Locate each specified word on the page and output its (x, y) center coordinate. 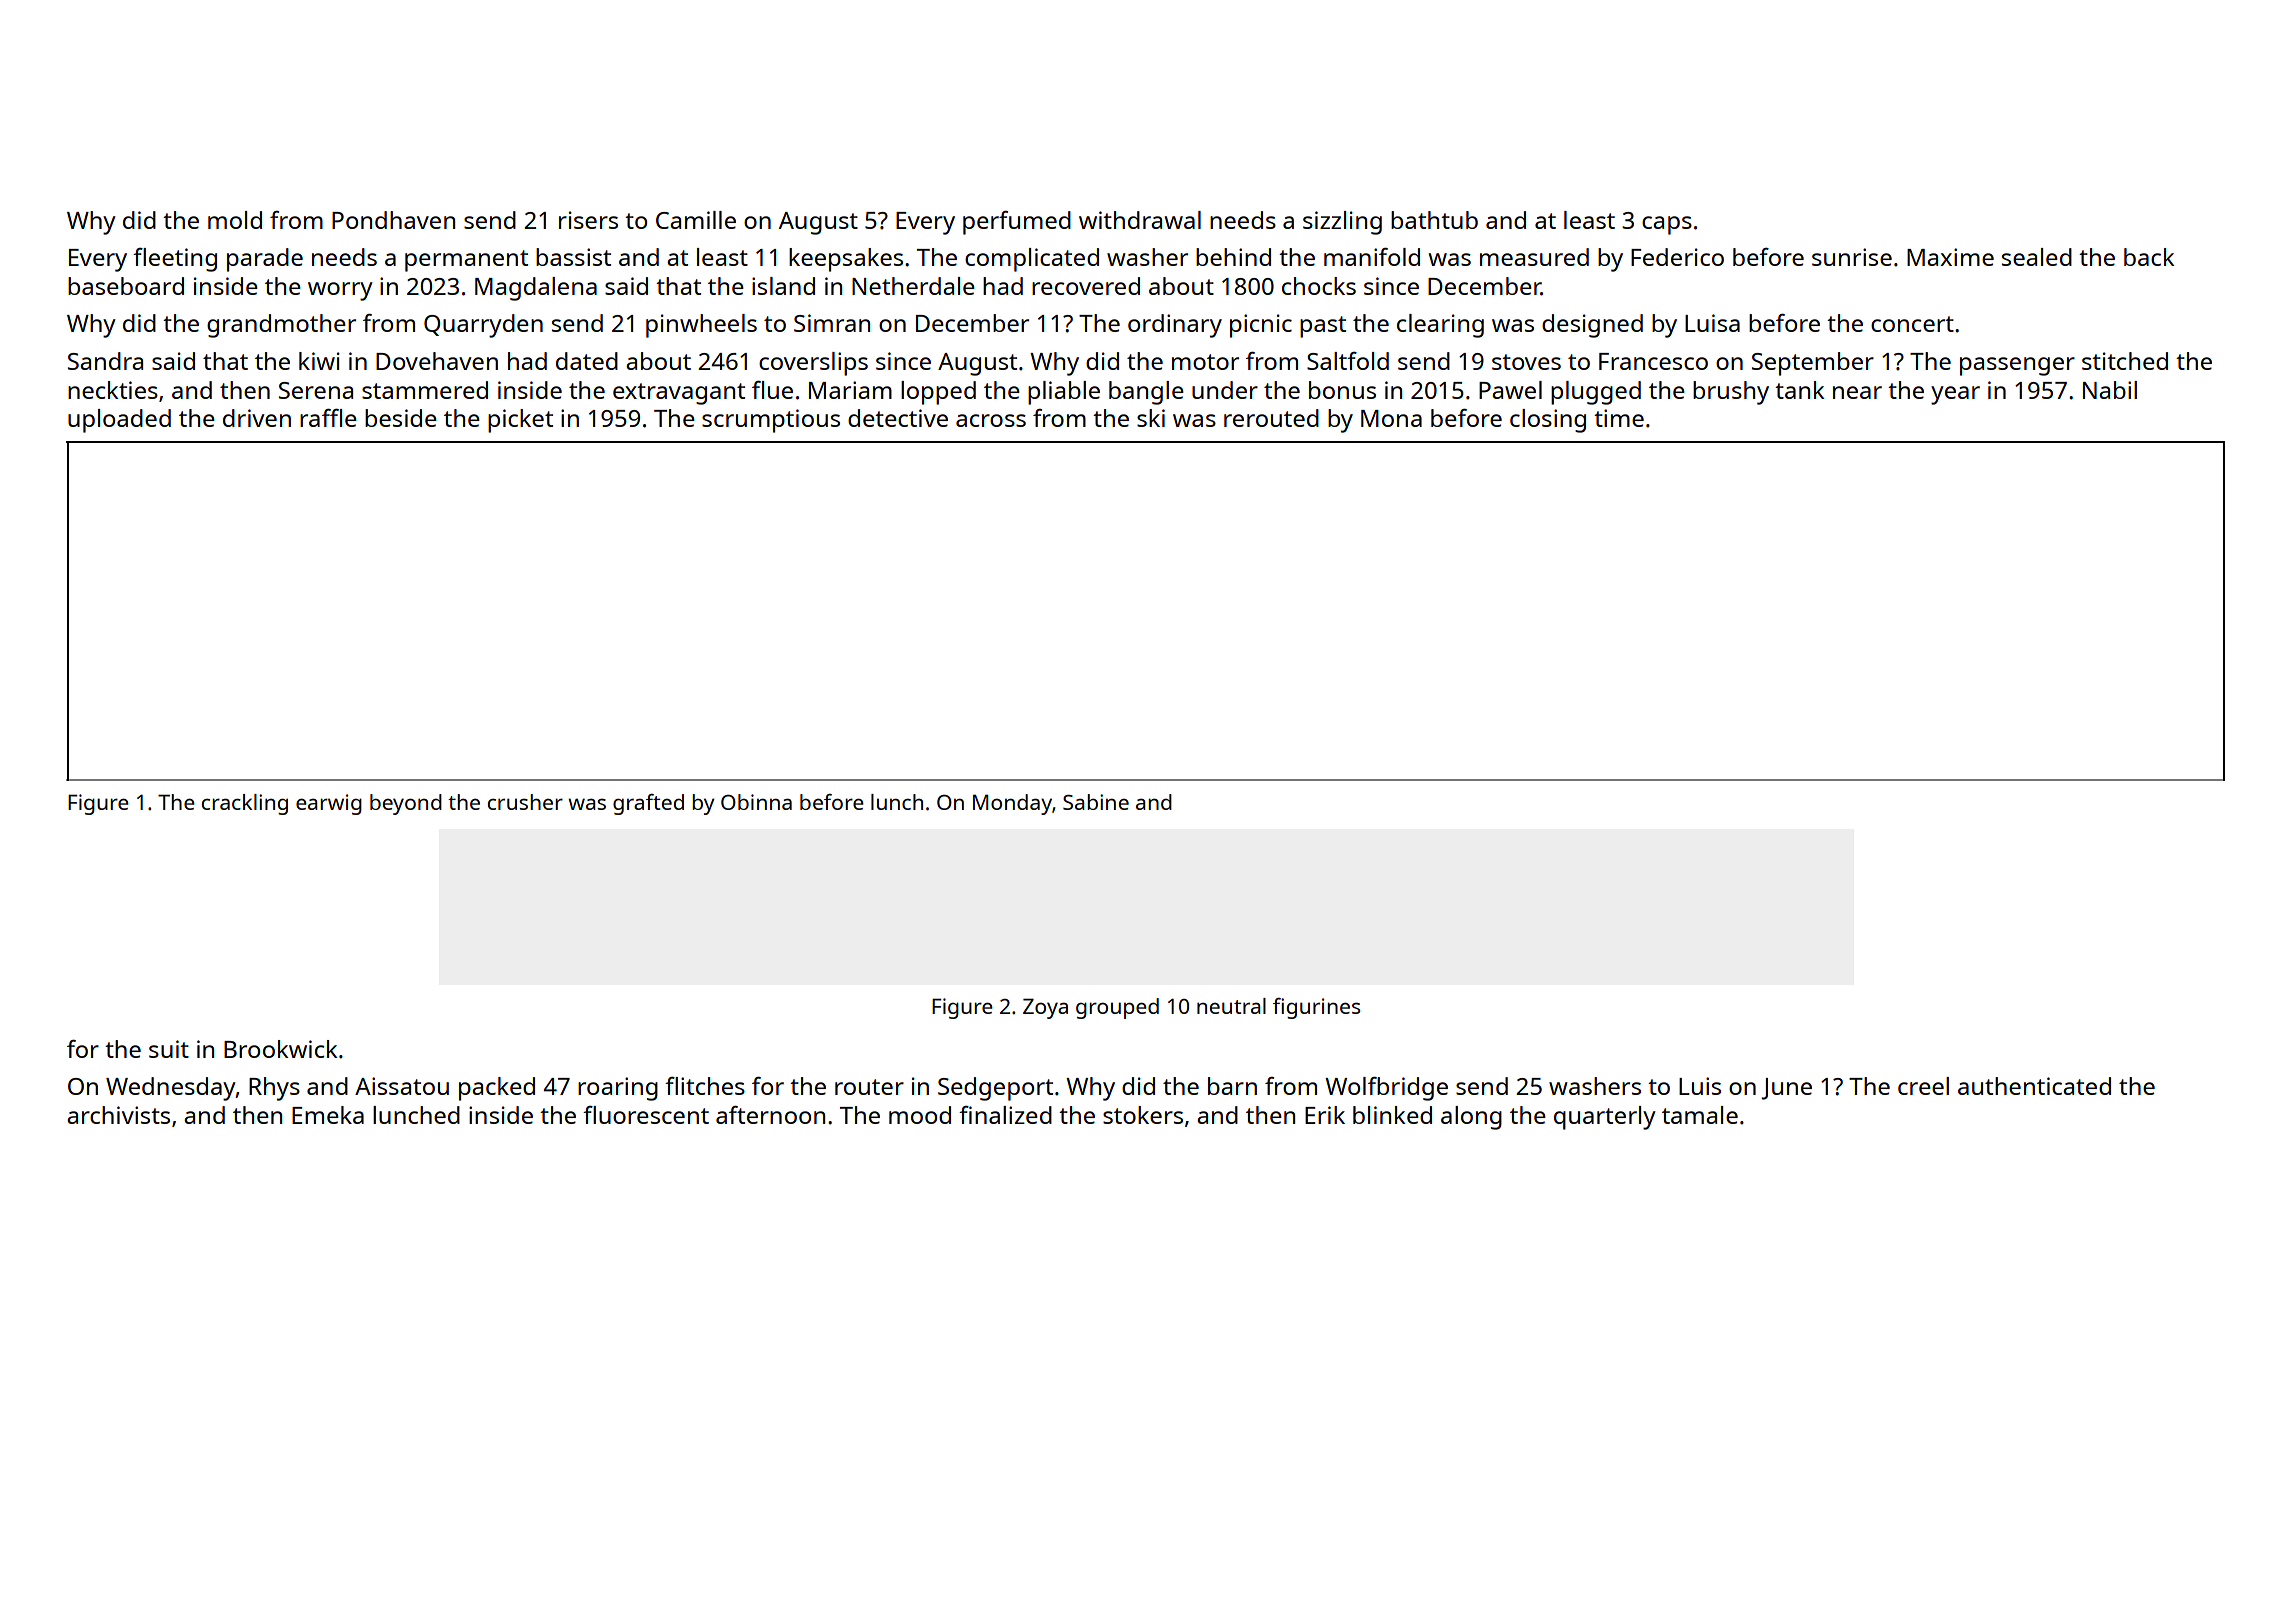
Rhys (274, 1089)
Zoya (1045, 1008)
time (1619, 418)
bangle (1146, 393)
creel (1923, 1086)
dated (587, 361)
